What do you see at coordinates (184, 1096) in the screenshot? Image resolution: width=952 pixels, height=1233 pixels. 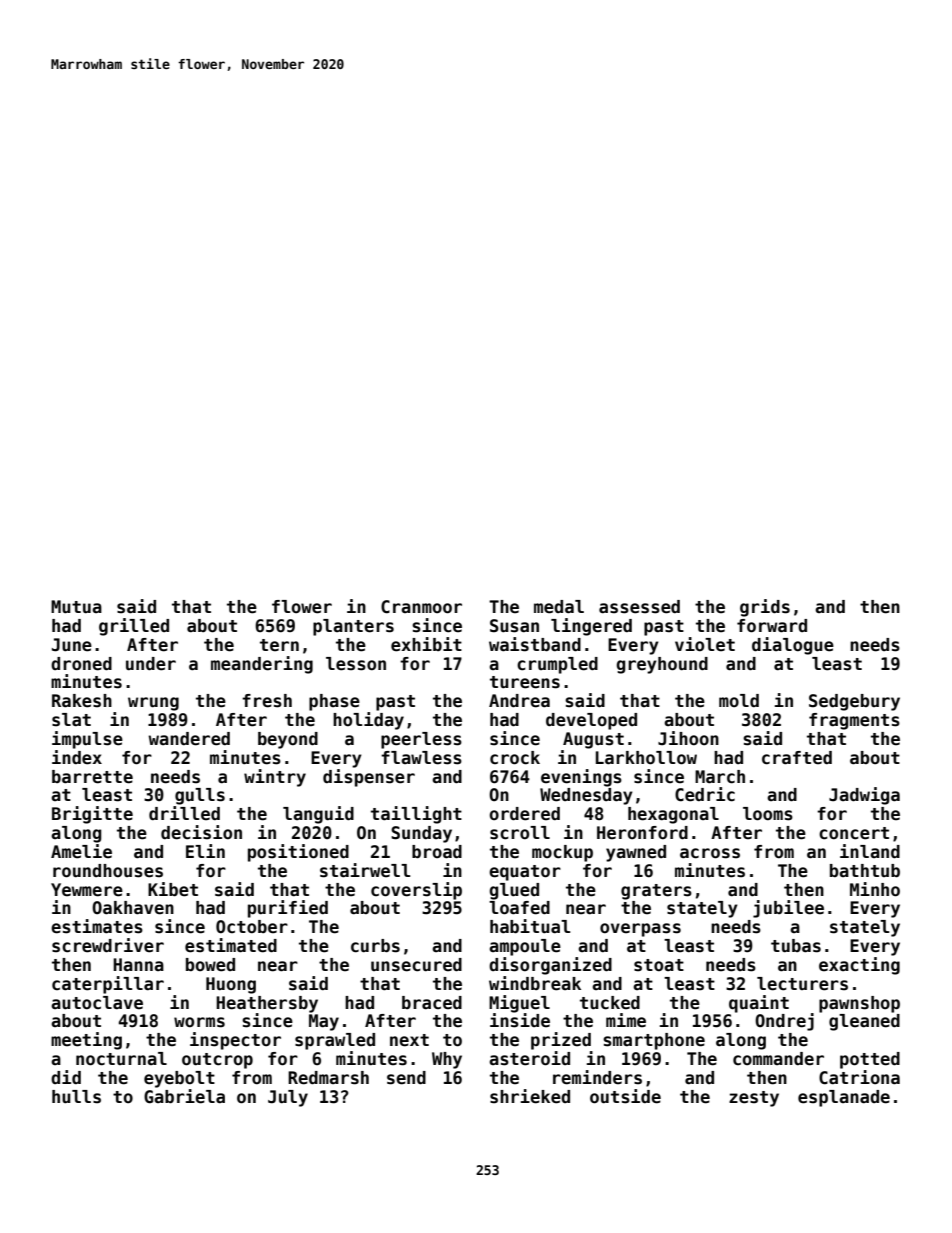 I see `Gabriela` at bounding box center [184, 1096].
